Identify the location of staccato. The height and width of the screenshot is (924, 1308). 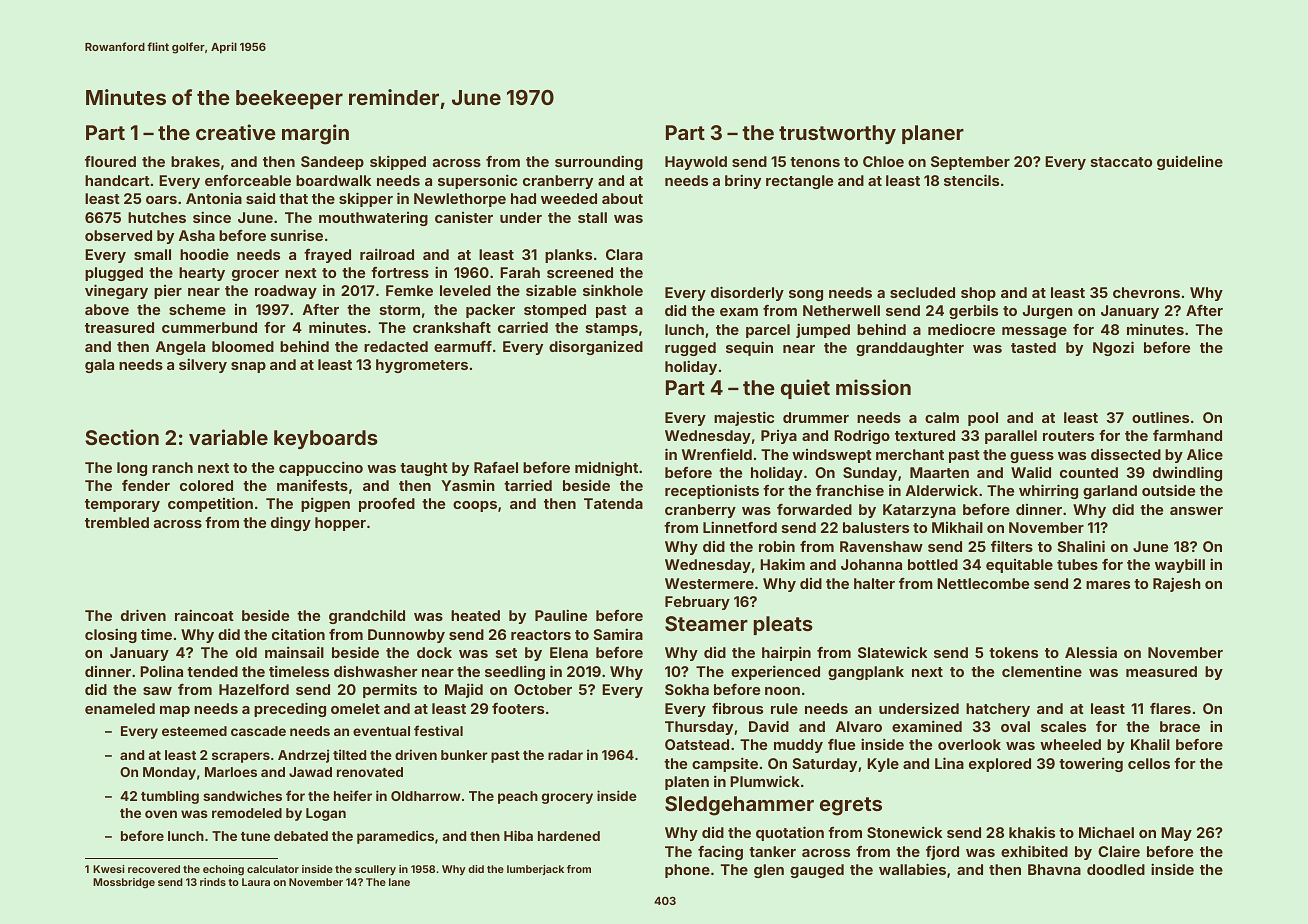
(1121, 162).
